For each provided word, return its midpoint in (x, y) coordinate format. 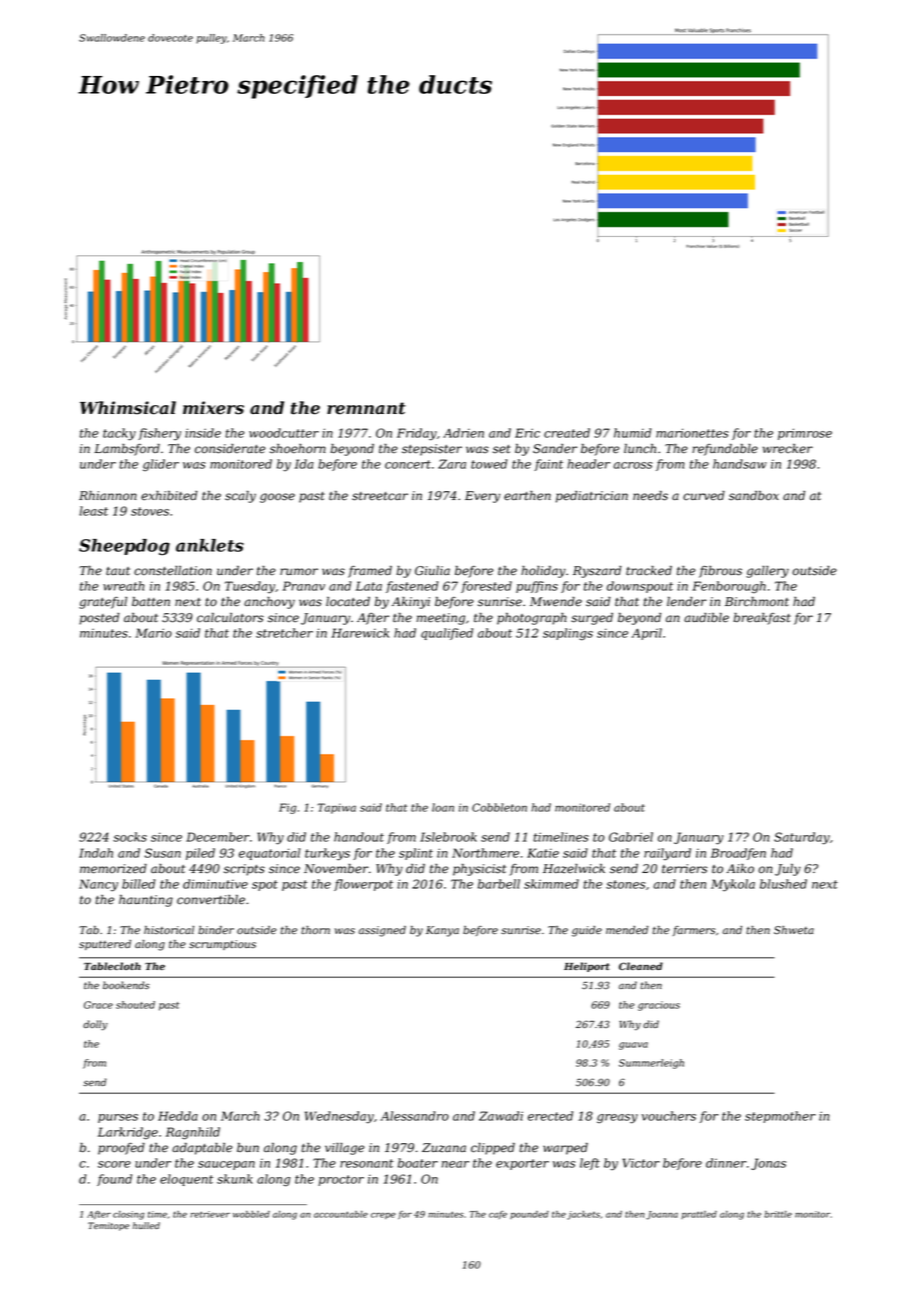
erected (550, 1116)
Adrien (463, 433)
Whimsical (128, 408)
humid (632, 433)
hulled (146, 1225)
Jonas (768, 1164)
